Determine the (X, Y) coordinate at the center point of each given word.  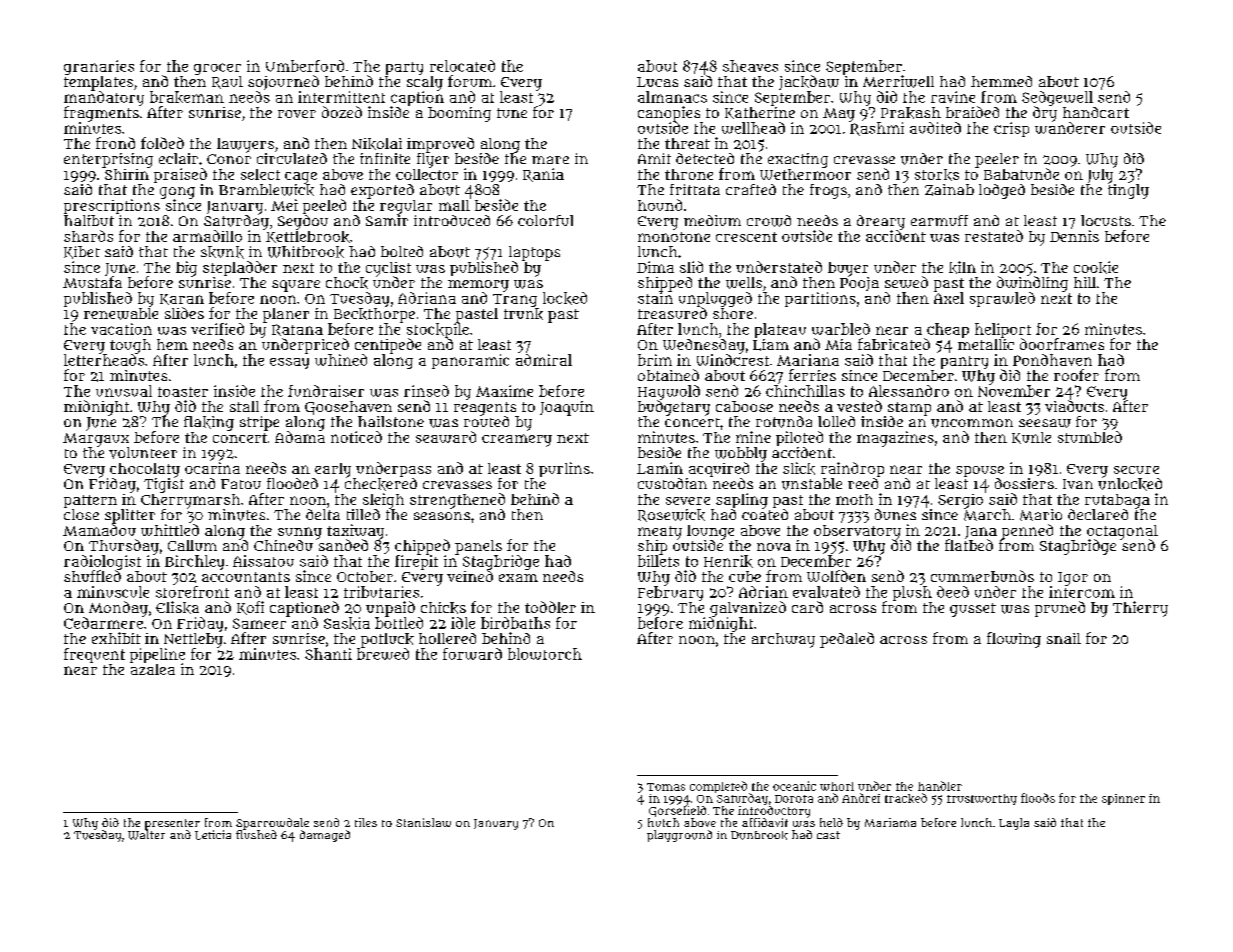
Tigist (164, 485)
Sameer (259, 623)
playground (679, 836)
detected (705, 158)
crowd (769, 221)
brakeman (187, 97)
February (670, 593)
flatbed (969, 545)
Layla (1014, 824)
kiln (962, 267)
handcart (1096, 112)
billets (658, 561)
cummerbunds (982, 576)
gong (177, 193)
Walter (146, 835)
